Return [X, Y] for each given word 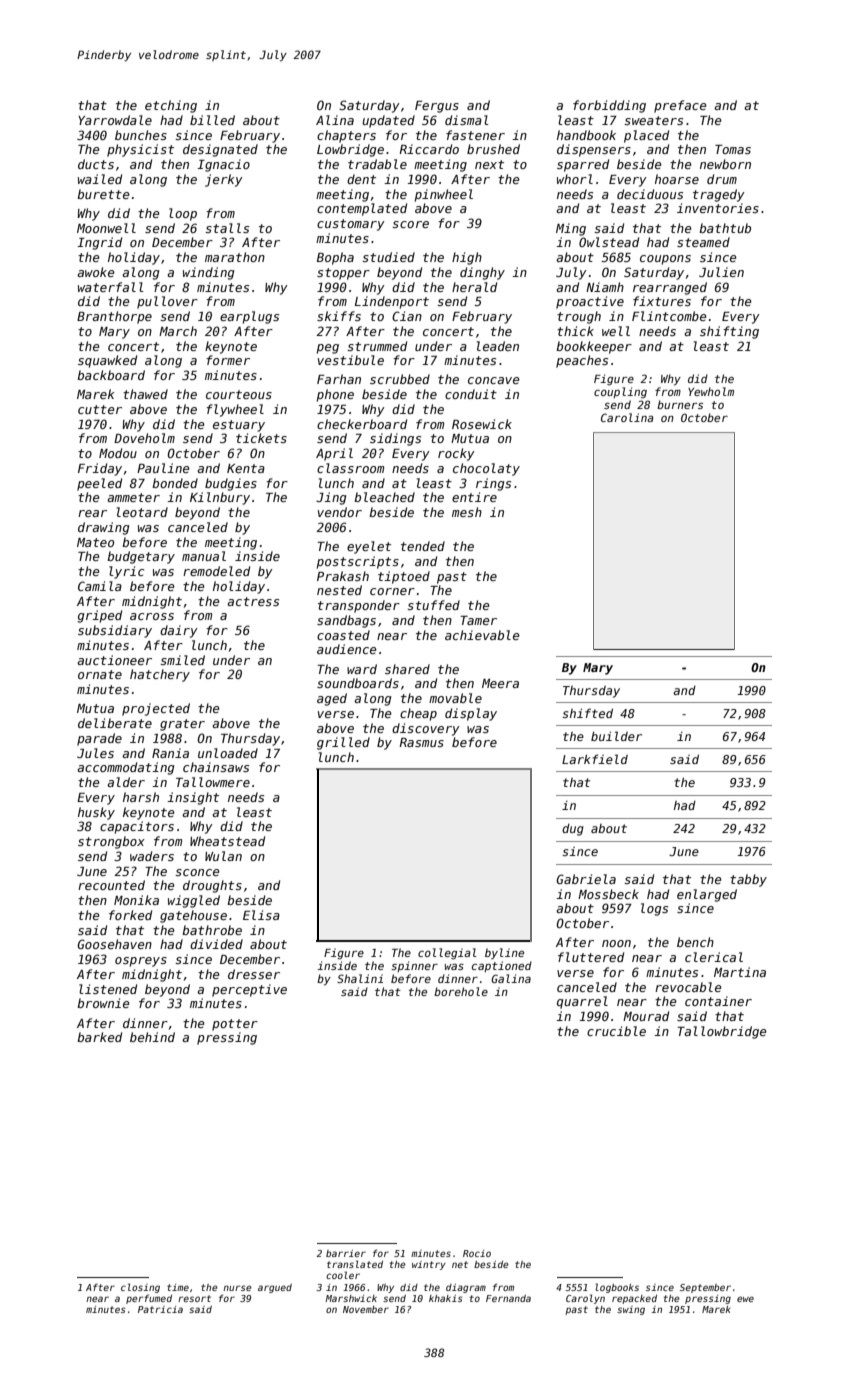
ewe [745, 1299]
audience [347, 649]
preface [680, 106]
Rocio [477, 1253]
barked [99, 1037]
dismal [467, 120]
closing [140, 1288]
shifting [729, 332]
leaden [498, 346]
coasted [343, 635]
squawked [107, 361]
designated [220, 150]
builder [616, 736]
